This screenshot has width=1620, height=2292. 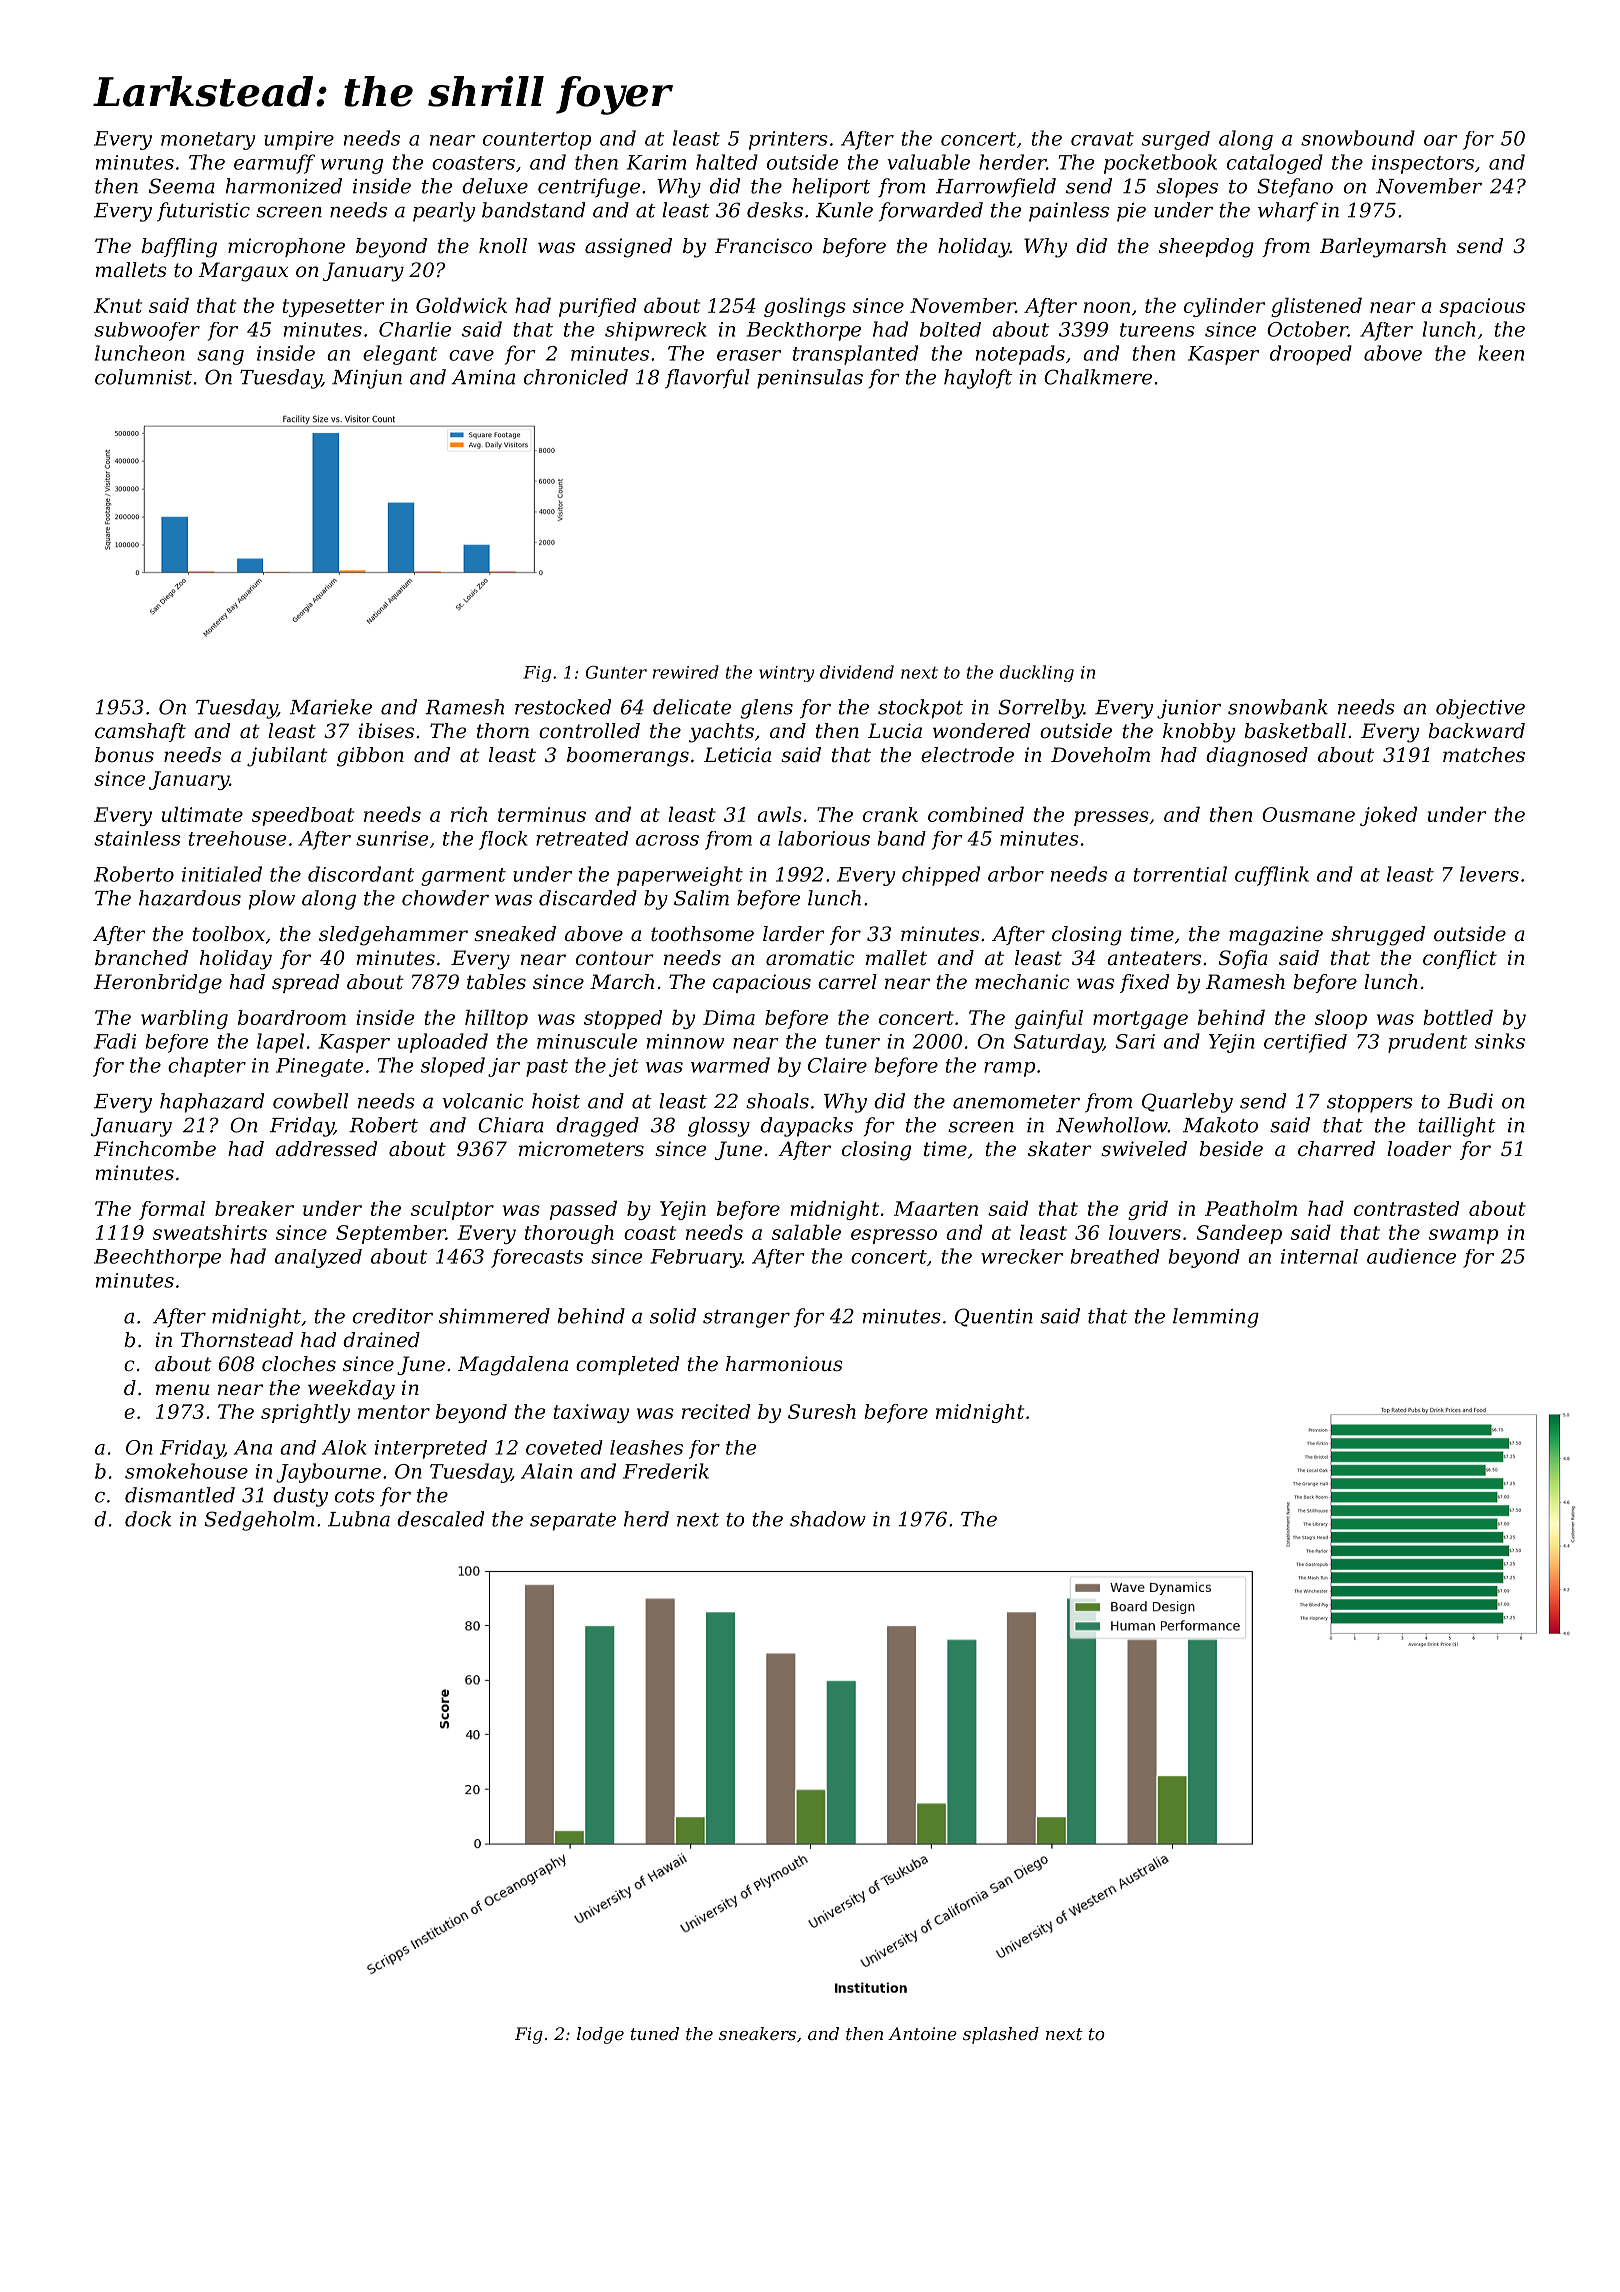 I want to click on chowder, so click(x=445, y=898).
